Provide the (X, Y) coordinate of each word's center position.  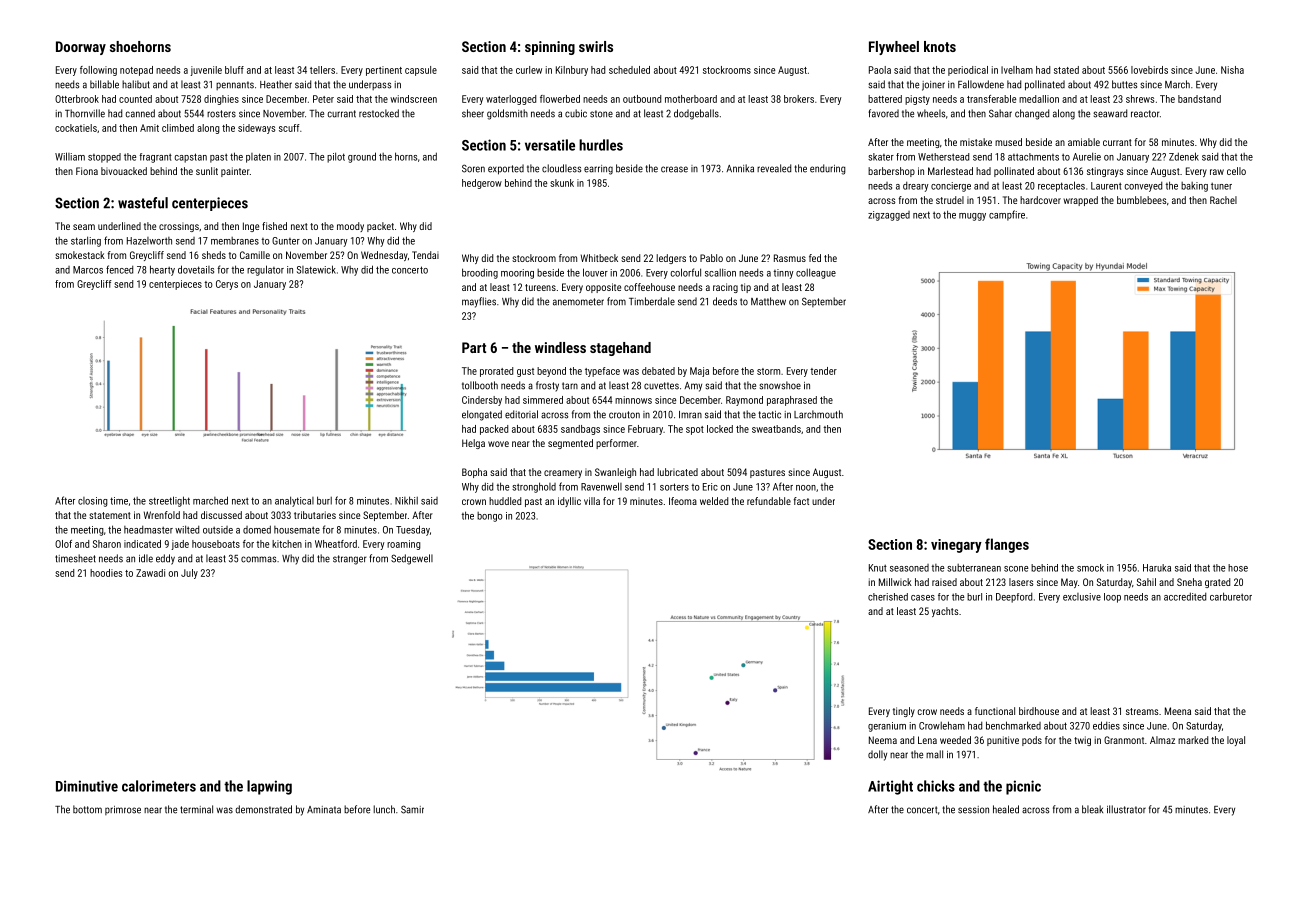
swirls (596, 46)
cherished (888, 597)
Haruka (1157, 568)
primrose (123, 810)
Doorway (81, 48)
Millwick (895, 582)
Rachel (1223, 200)
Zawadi (150, 573)
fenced (119, 269)
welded (714, 501)
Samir (412, 809)
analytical (294, 501)
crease (674, 169)
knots (940, 46)
